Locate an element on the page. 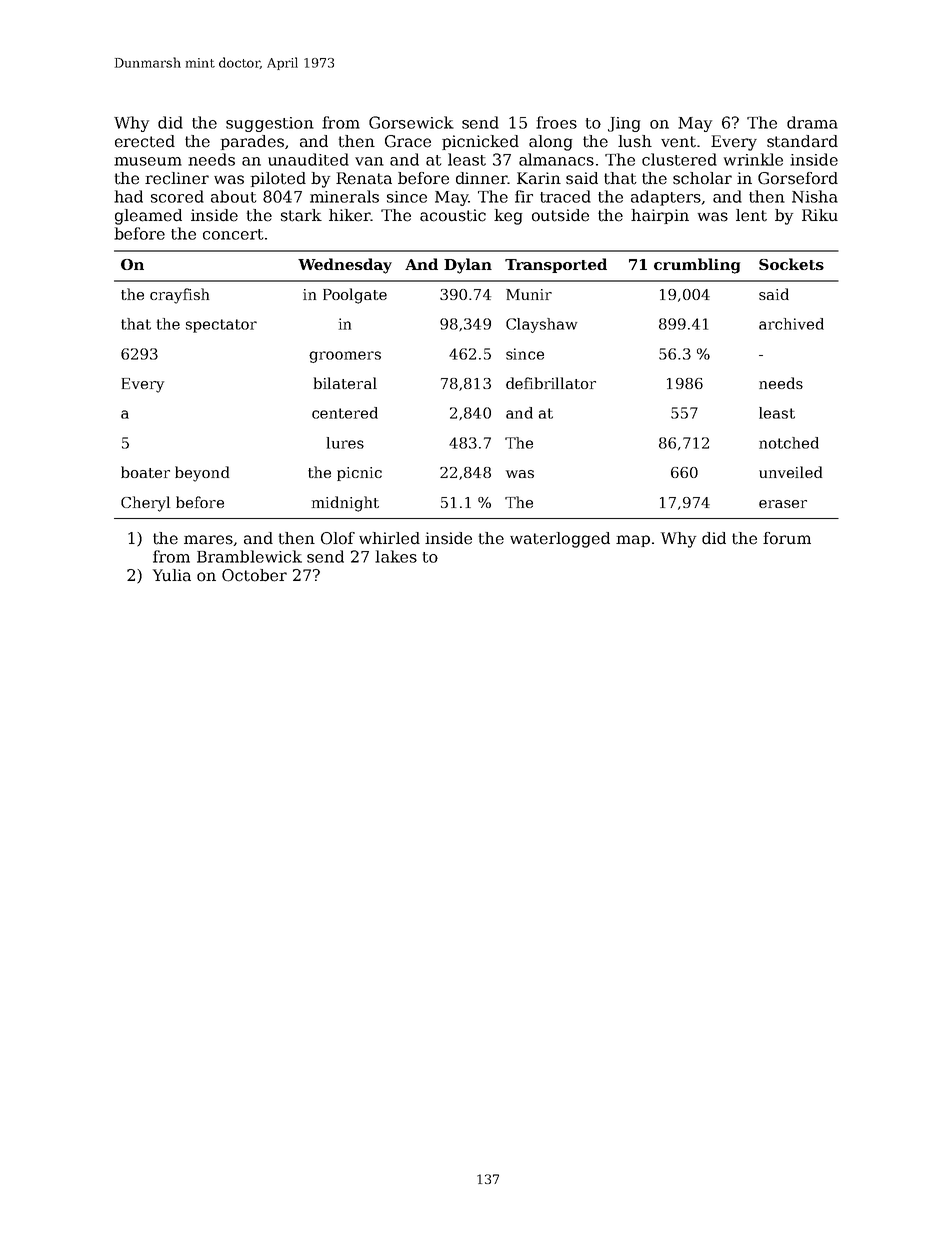 This document has width=952, height=1233. map is located at coordinates (633, 541).
